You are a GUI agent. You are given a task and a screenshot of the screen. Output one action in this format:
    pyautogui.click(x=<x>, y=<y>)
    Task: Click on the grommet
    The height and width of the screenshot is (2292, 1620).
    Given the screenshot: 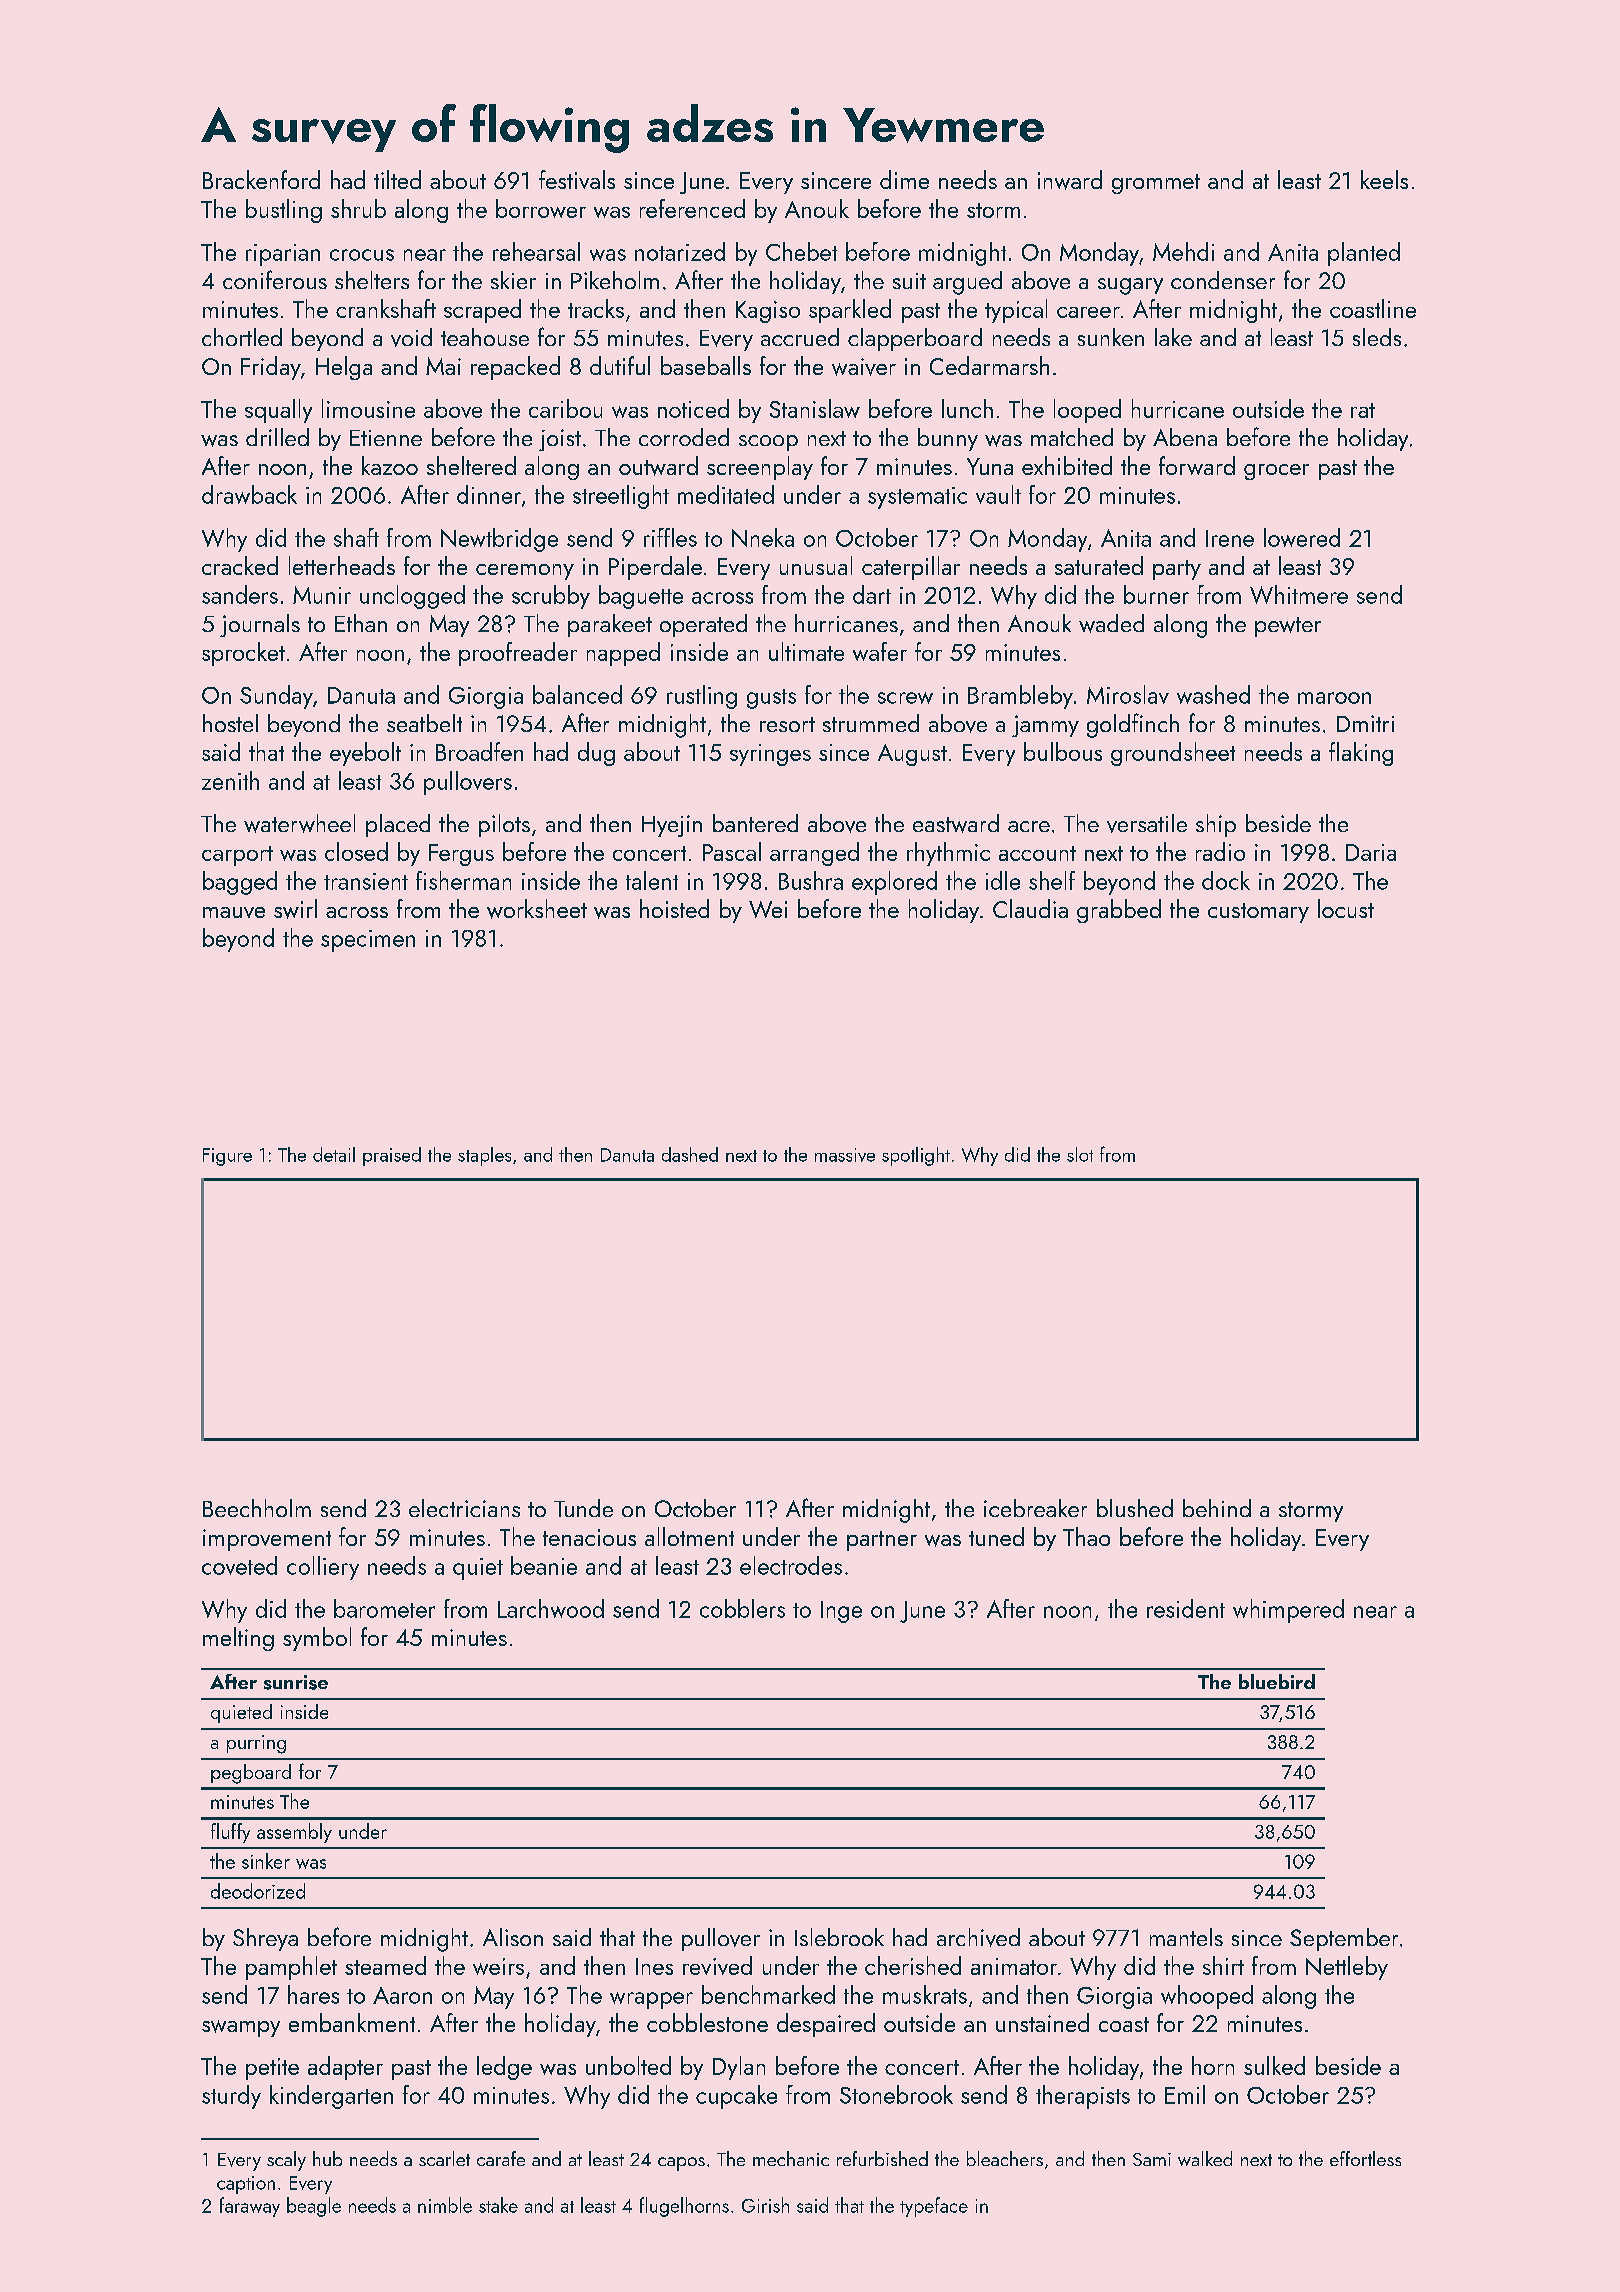 What is the action you would take?
    pyautogui.click(x=1156, y=184)
